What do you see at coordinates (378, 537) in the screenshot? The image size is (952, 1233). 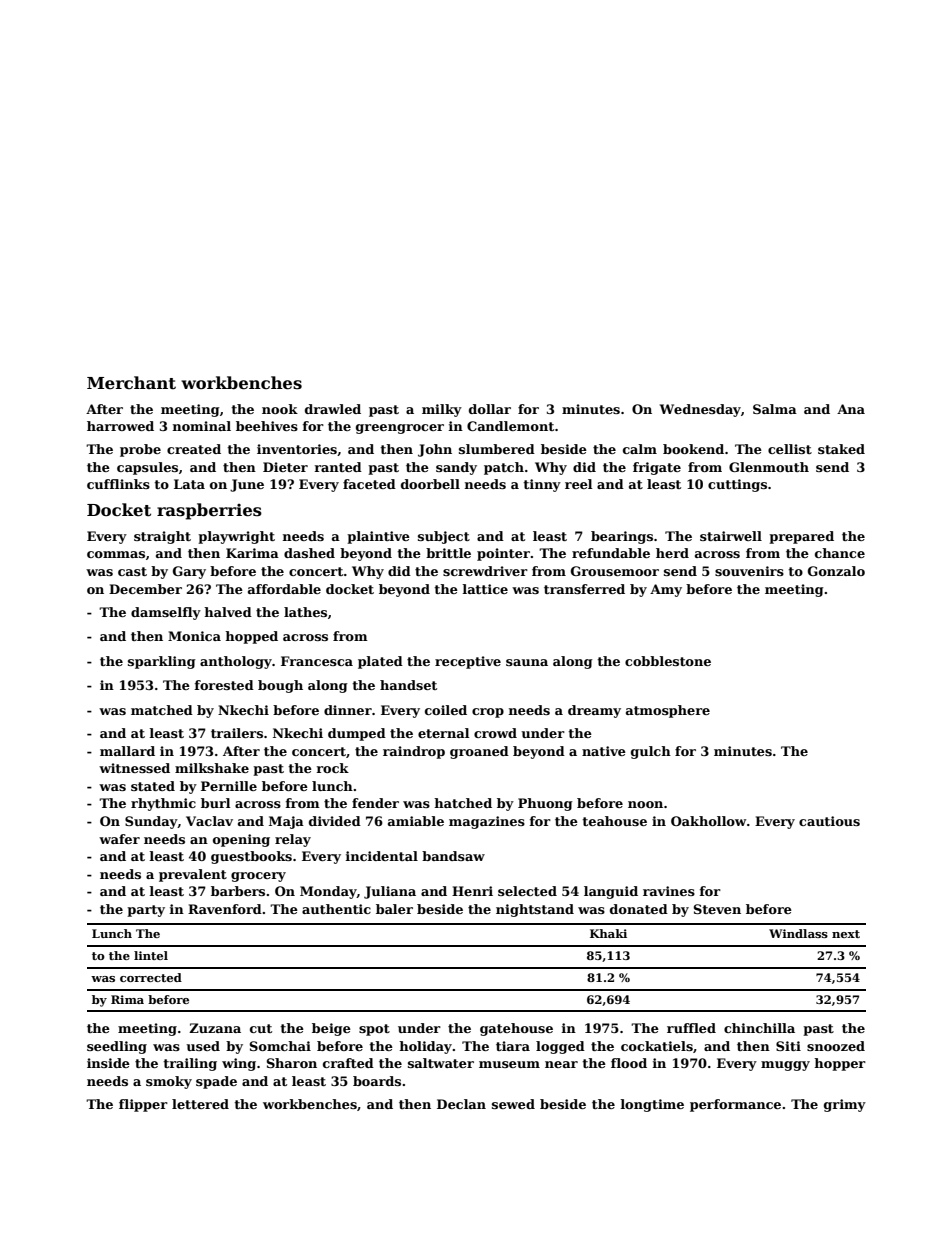 I see `plaintive` at bounding box center [378, 537].
